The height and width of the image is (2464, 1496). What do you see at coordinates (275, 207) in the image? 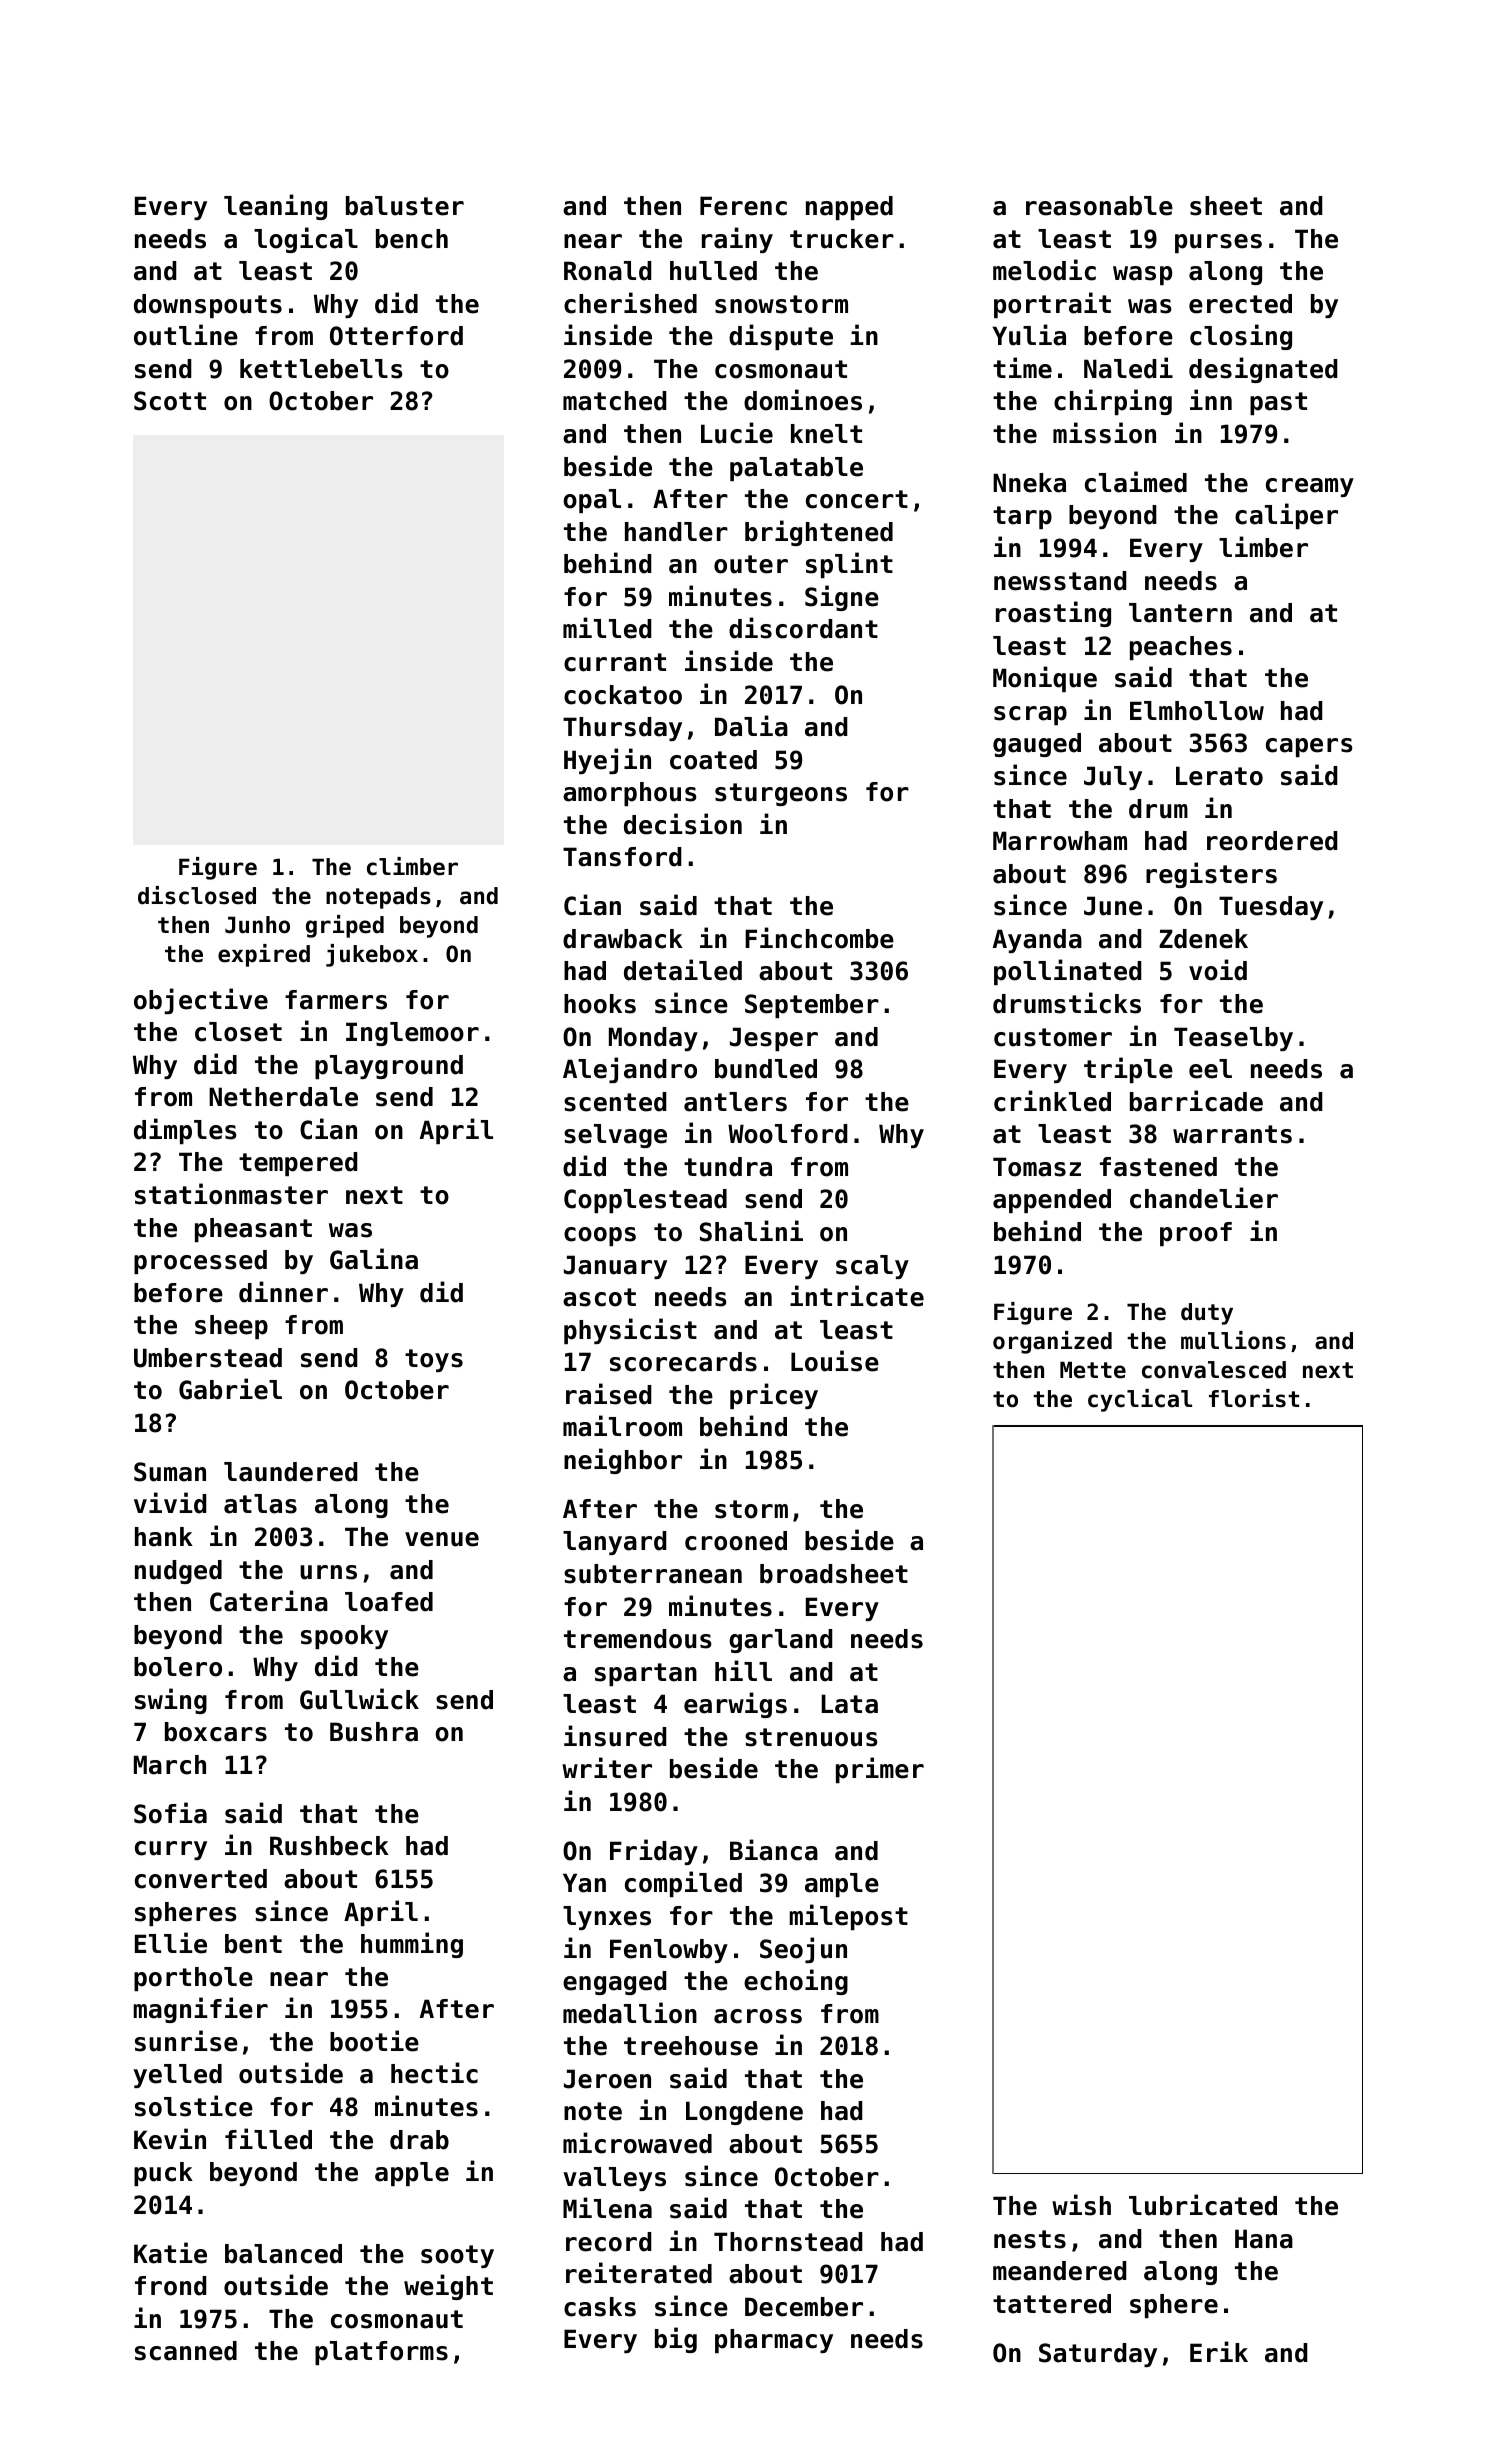
I see `leaning` at bounding box center [275, 207].
